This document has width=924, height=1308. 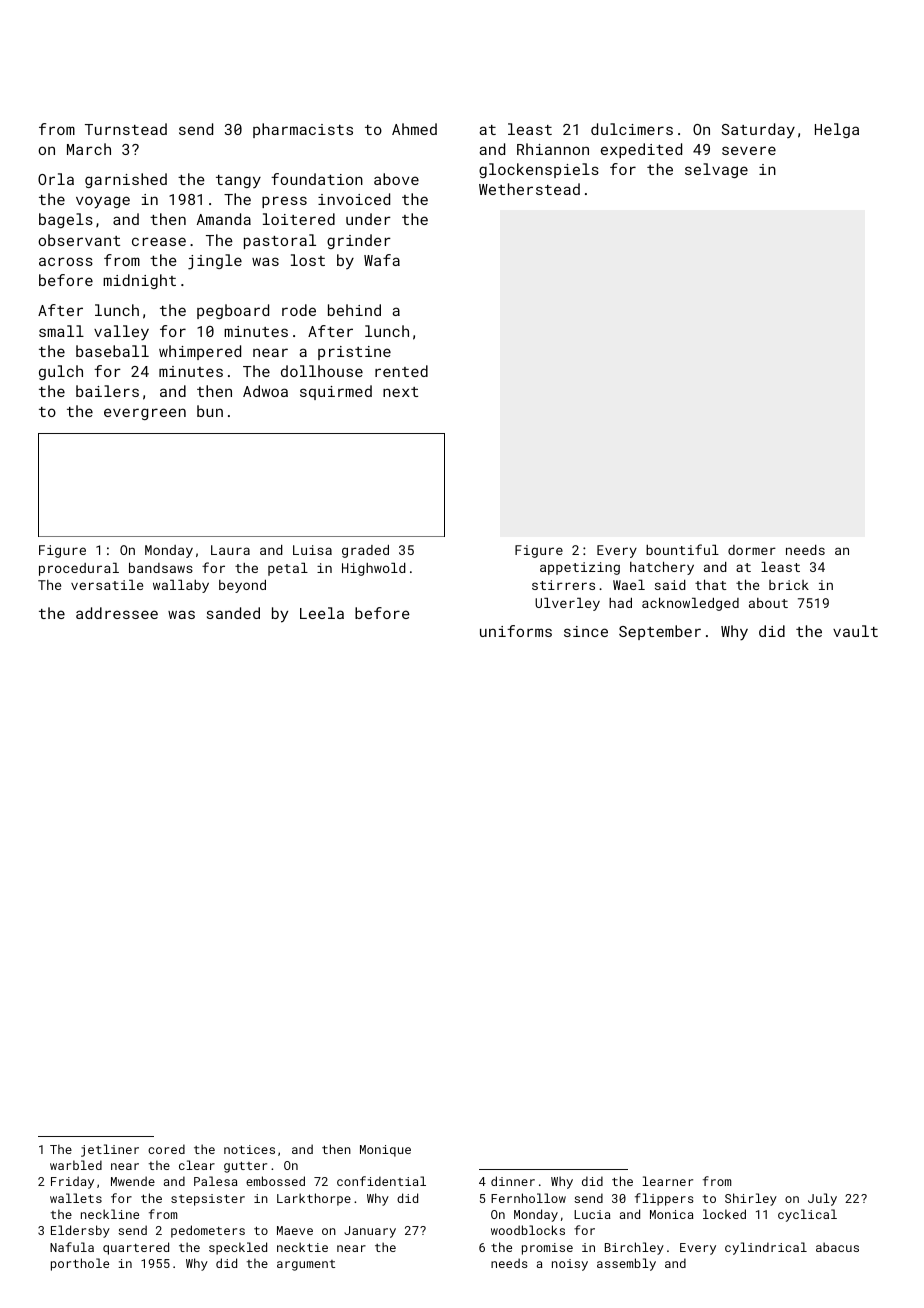 I want to click on Monique, so click(x=385, y=1151).
